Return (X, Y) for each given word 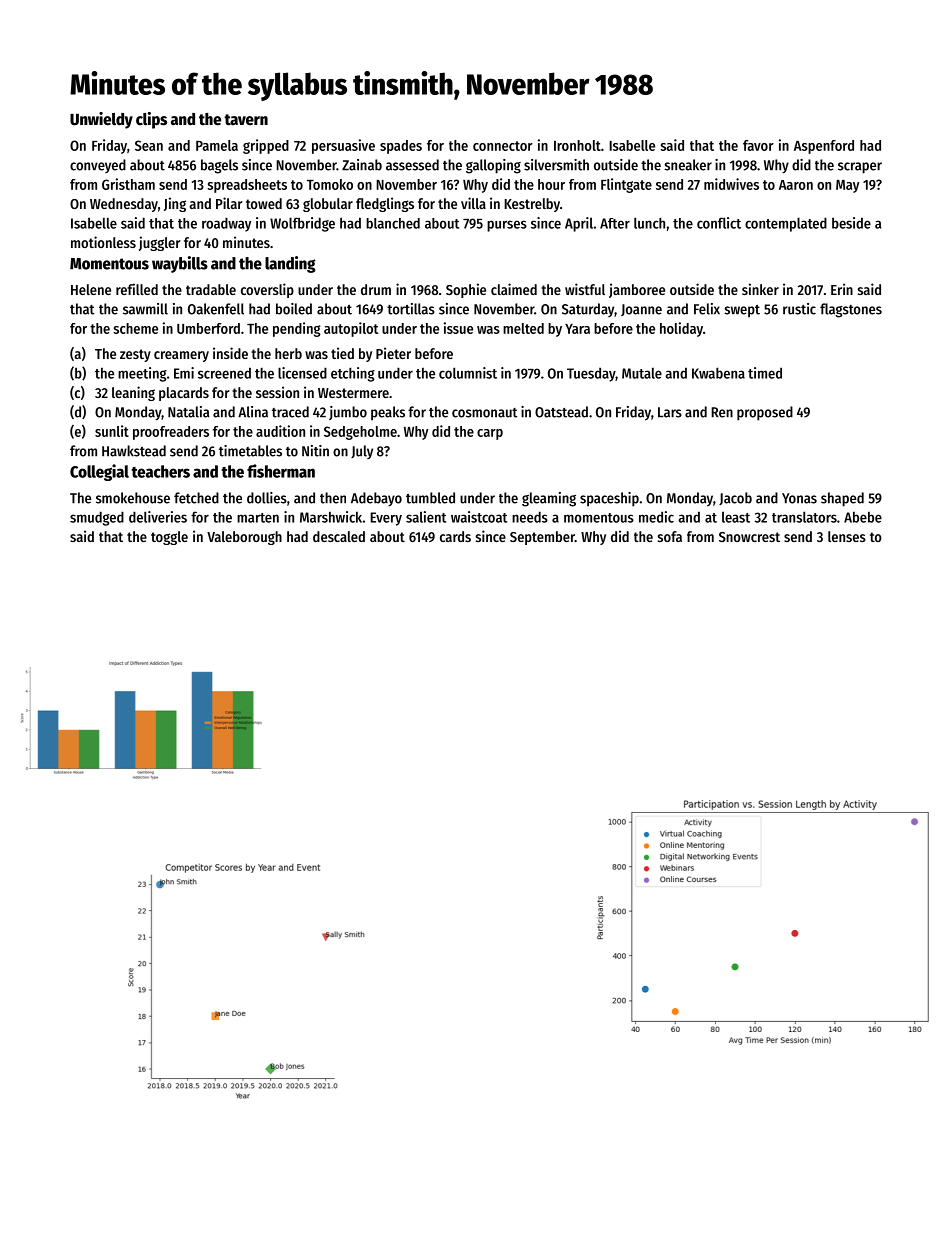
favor (758, 145)
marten (258, 518)
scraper (860, 168)
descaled (339, 536)
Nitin (315, 451)
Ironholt (577, 145)
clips (151, 120)
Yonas (799, 498)
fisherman (281, 471)
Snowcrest (749, 537)
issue (458, 328)
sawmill (145, 309)
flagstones (851, 310)
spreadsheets (247, 186)
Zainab (362, 165)
